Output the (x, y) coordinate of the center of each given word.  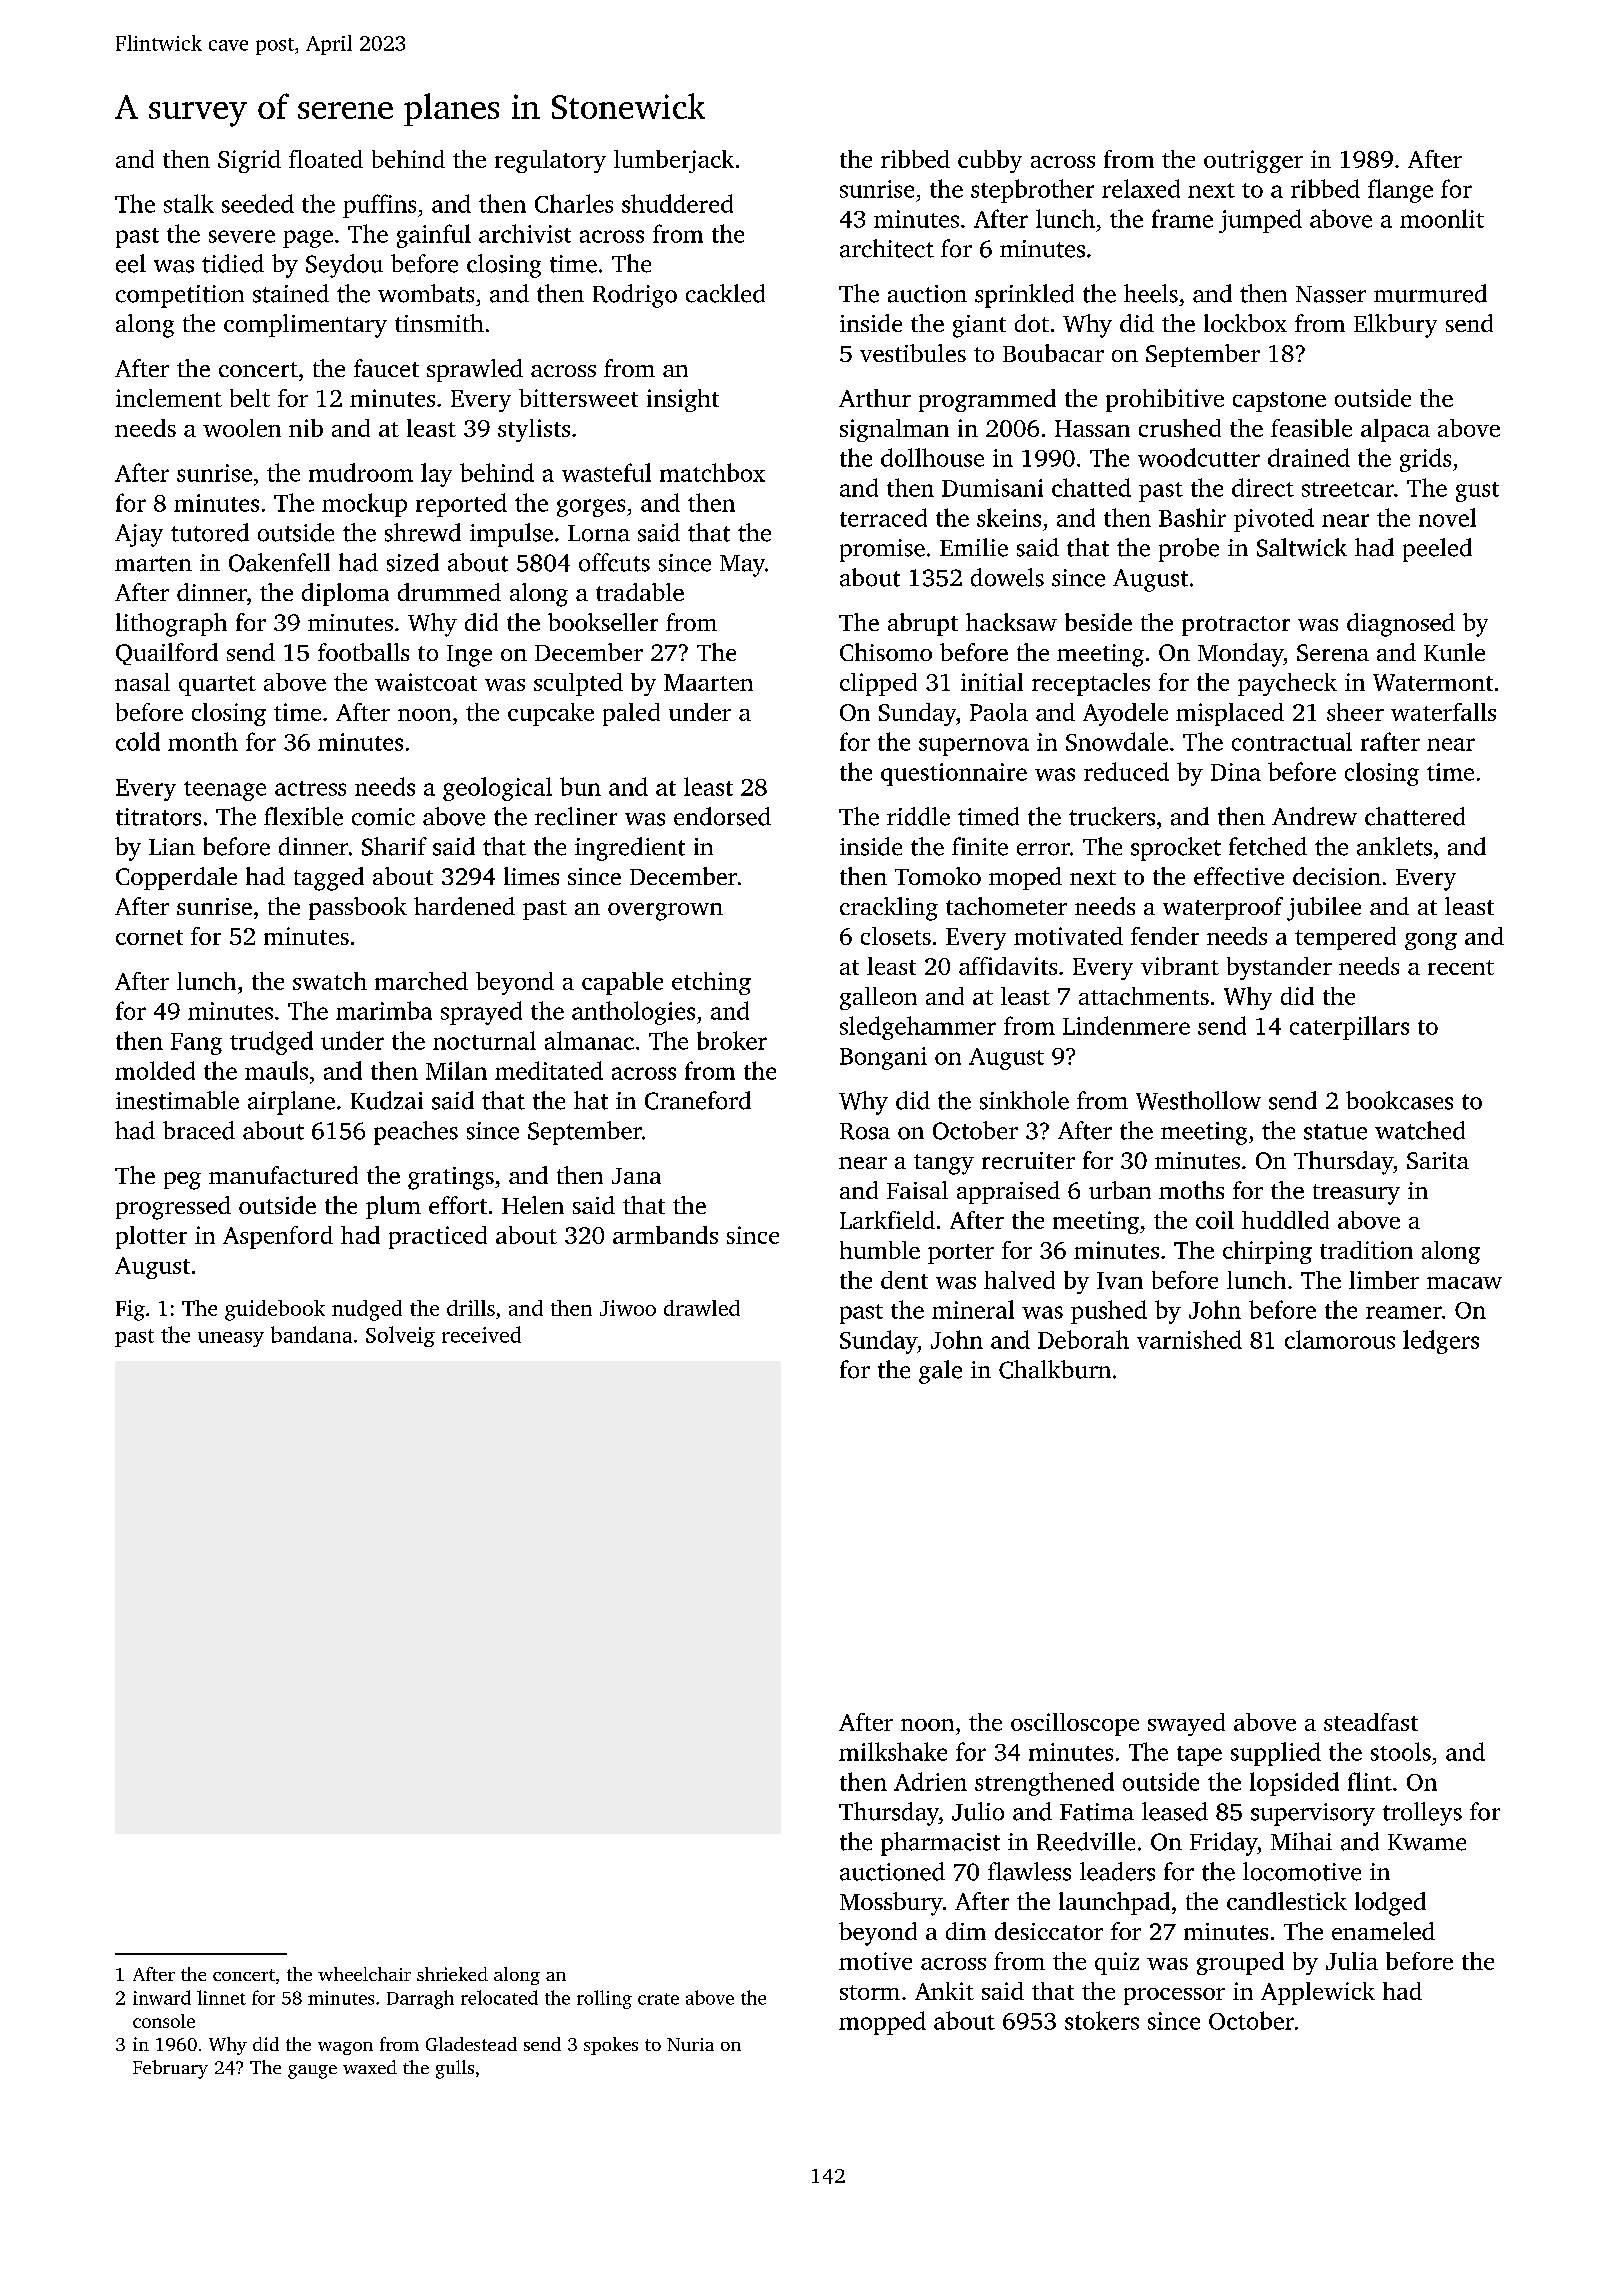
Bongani (883, 1058)
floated (326, 159)
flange (1400, 191)
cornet (149, 937)
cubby (990, 161)
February (170, 2069)
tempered (1345, 938)
